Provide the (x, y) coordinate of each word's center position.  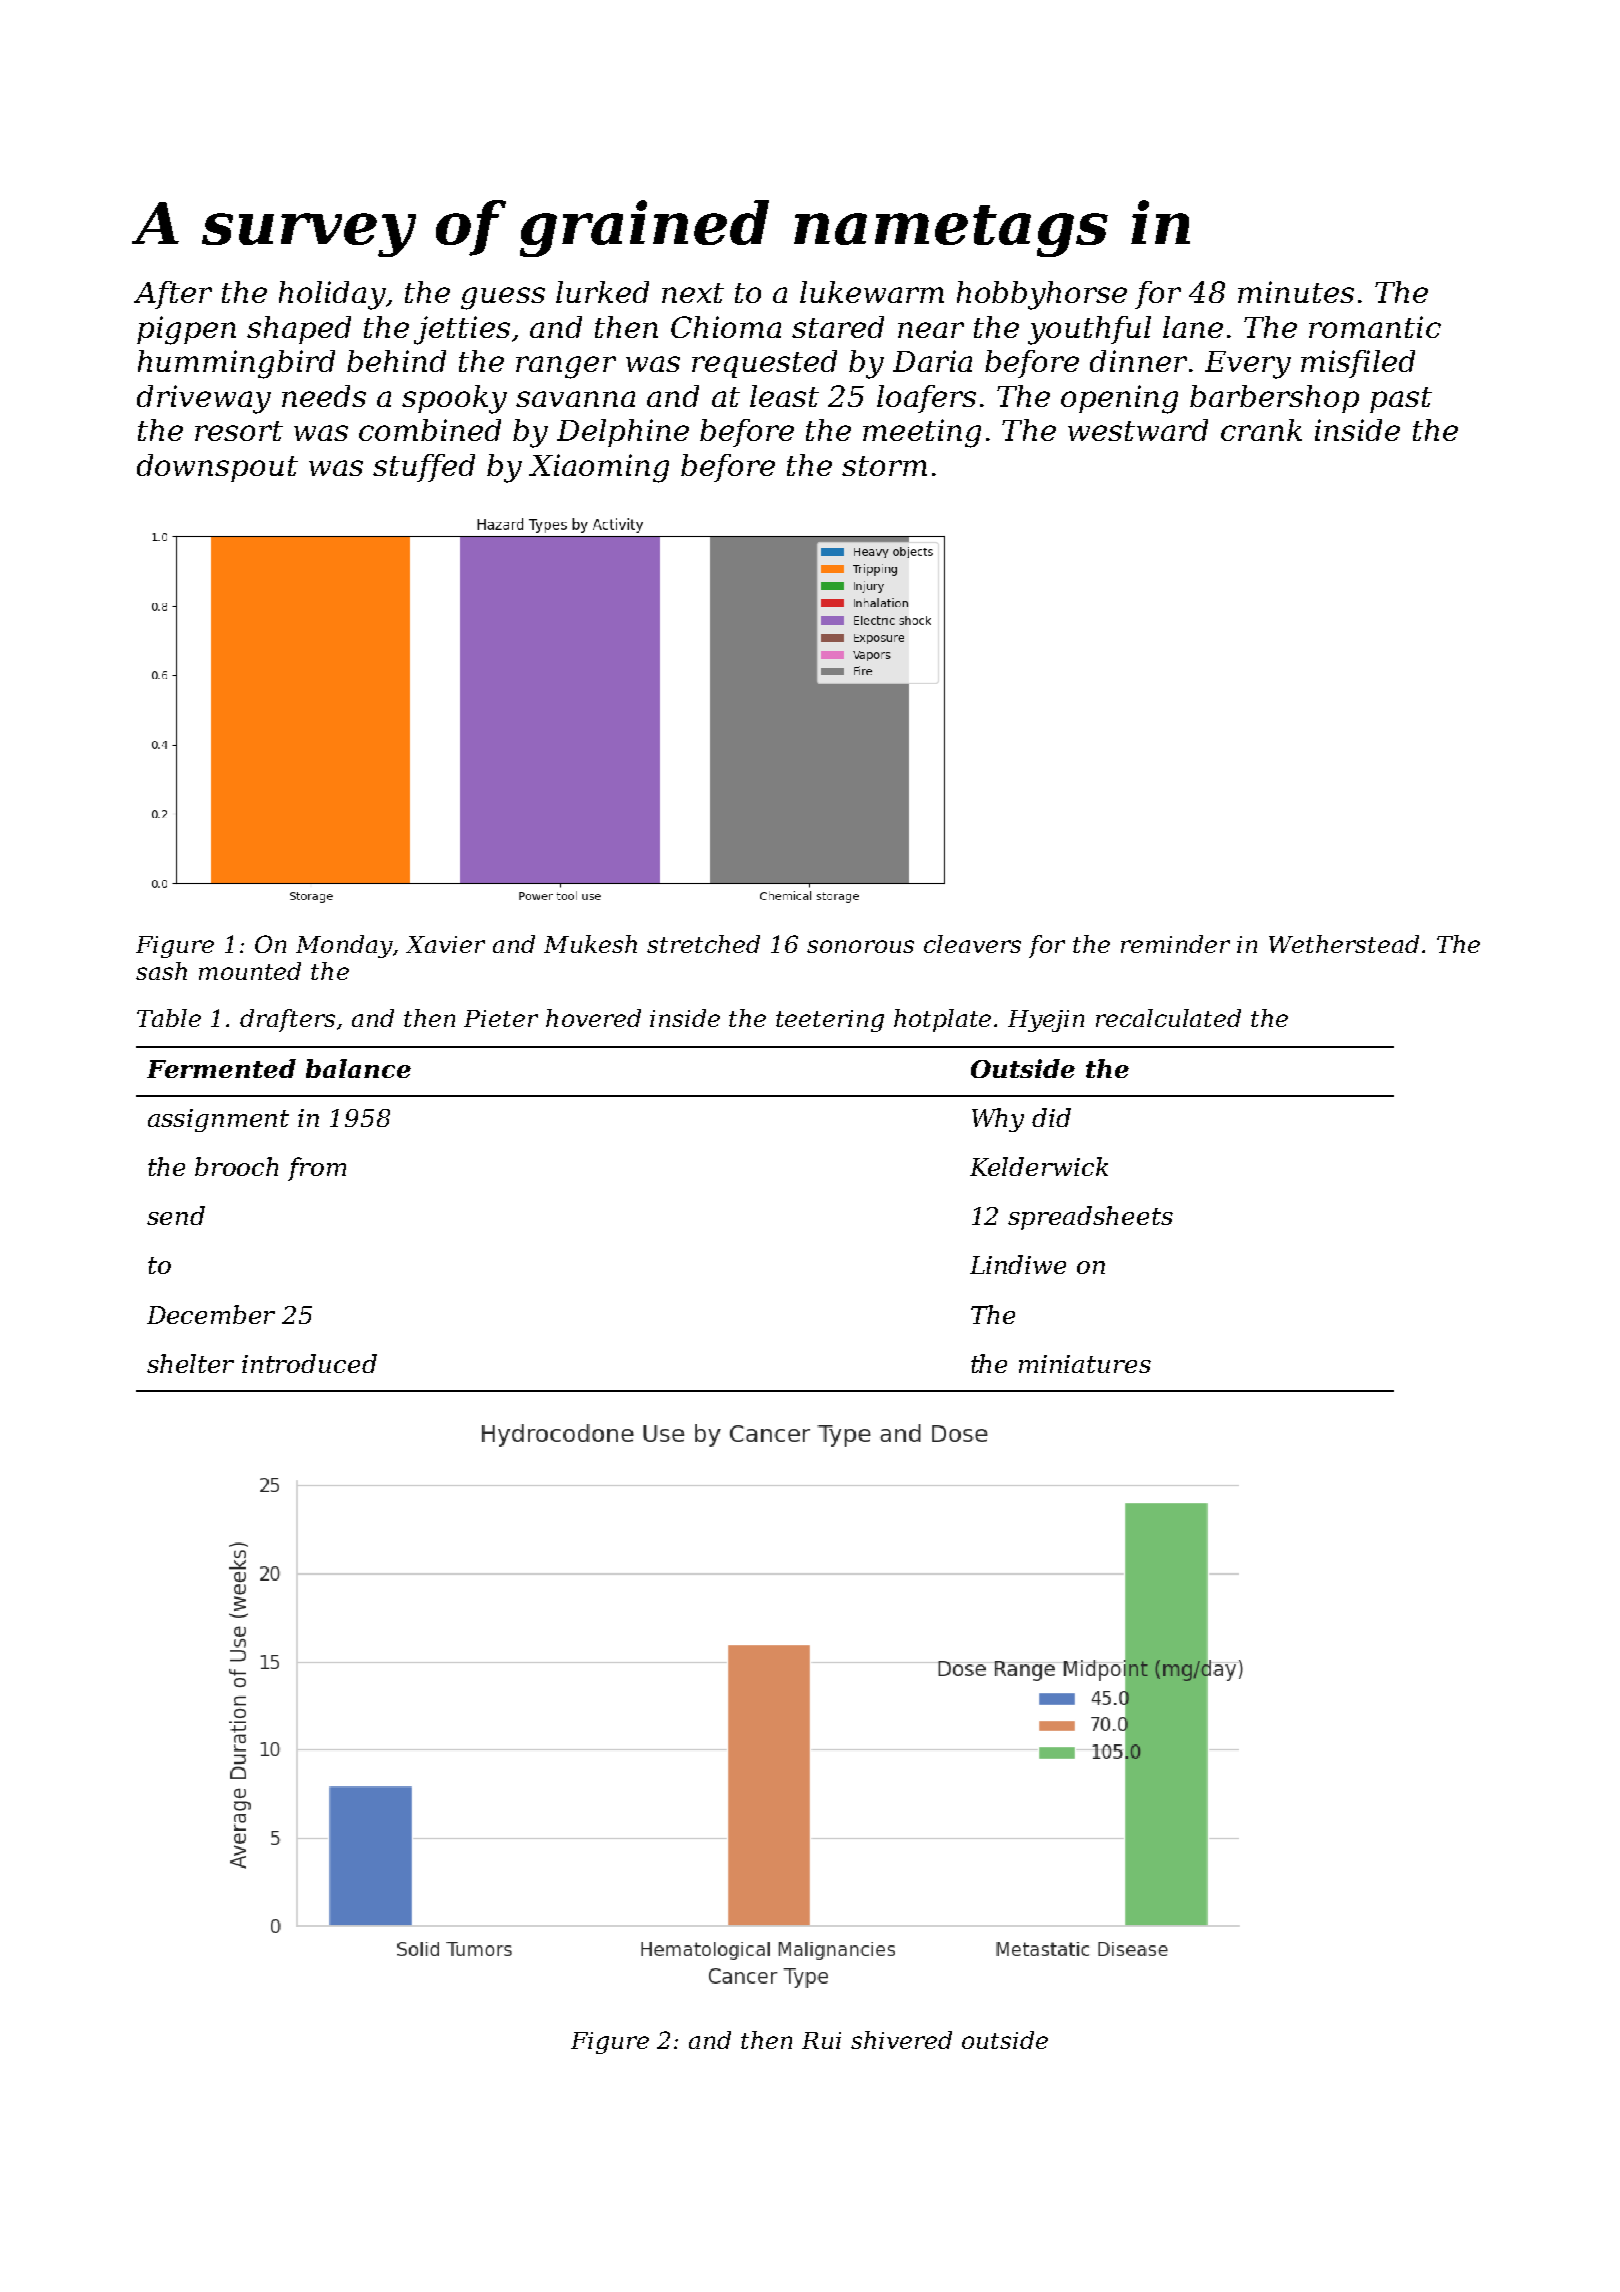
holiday (332, 295)
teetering (830, 1021)
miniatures (1085, 1364)
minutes (1296, 292)
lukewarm (872, 292)
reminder (1175, 944)
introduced (309, 1363)
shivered (901, 2040)
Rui (821, 2040)
